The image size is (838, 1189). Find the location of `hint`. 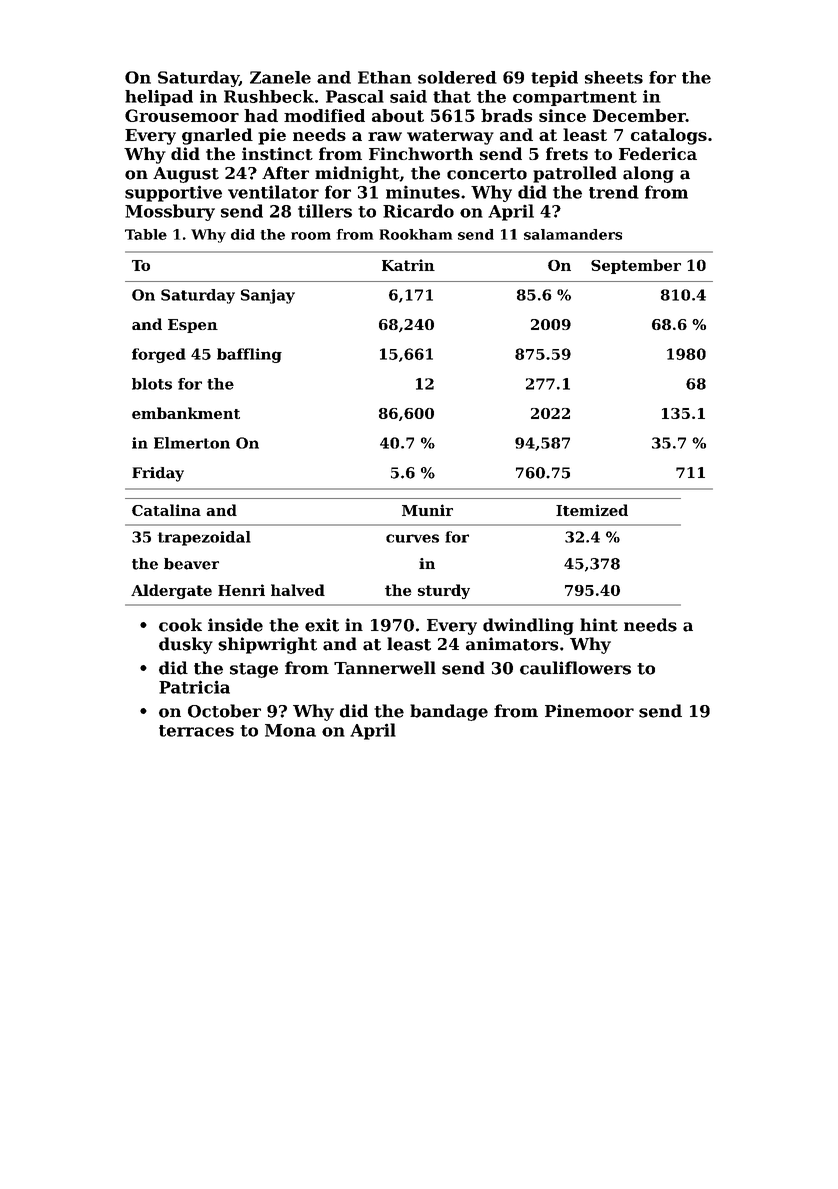

hint is located at coordinates (599, 625).
